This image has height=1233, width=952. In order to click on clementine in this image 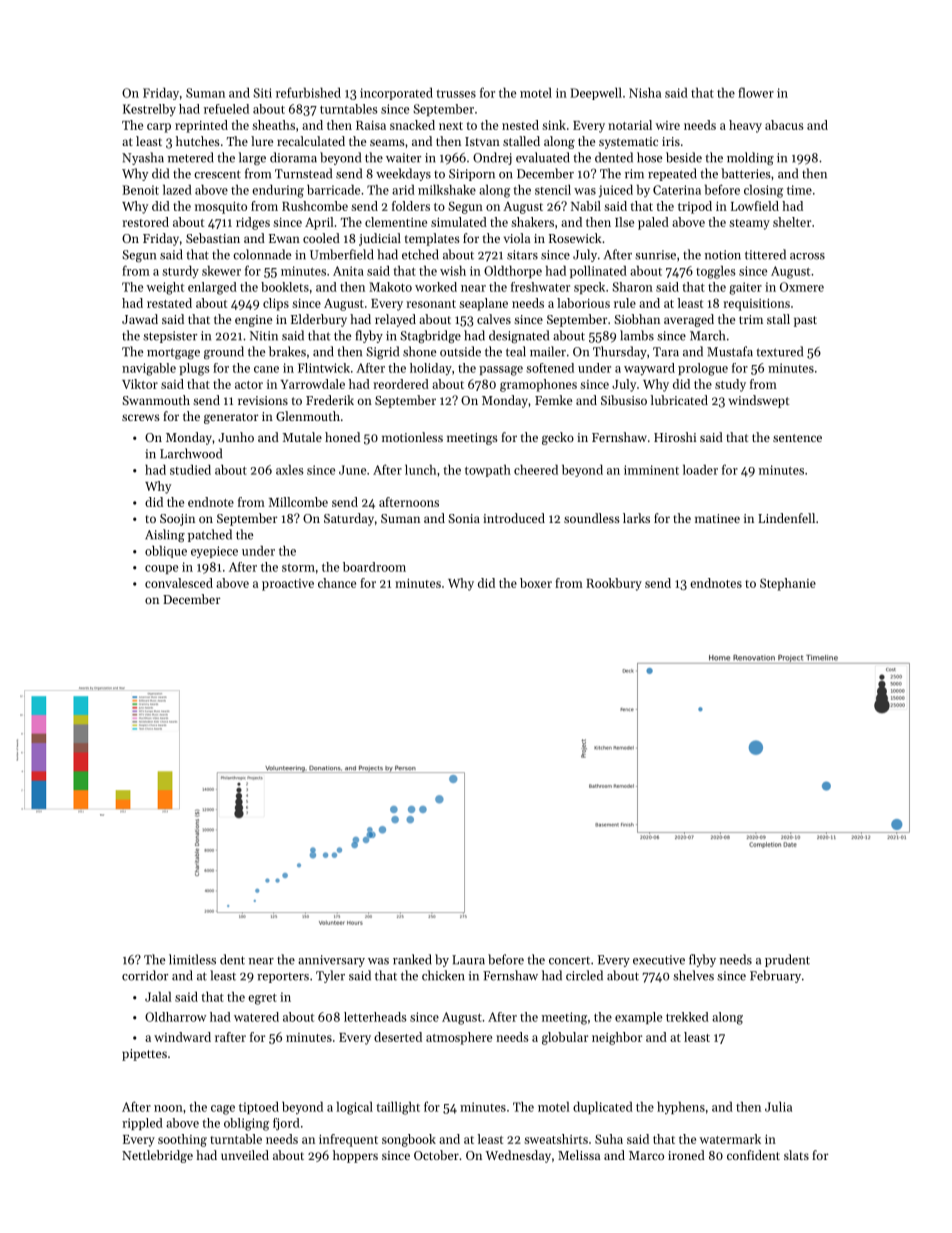, I will do `click(396, 222)`.
